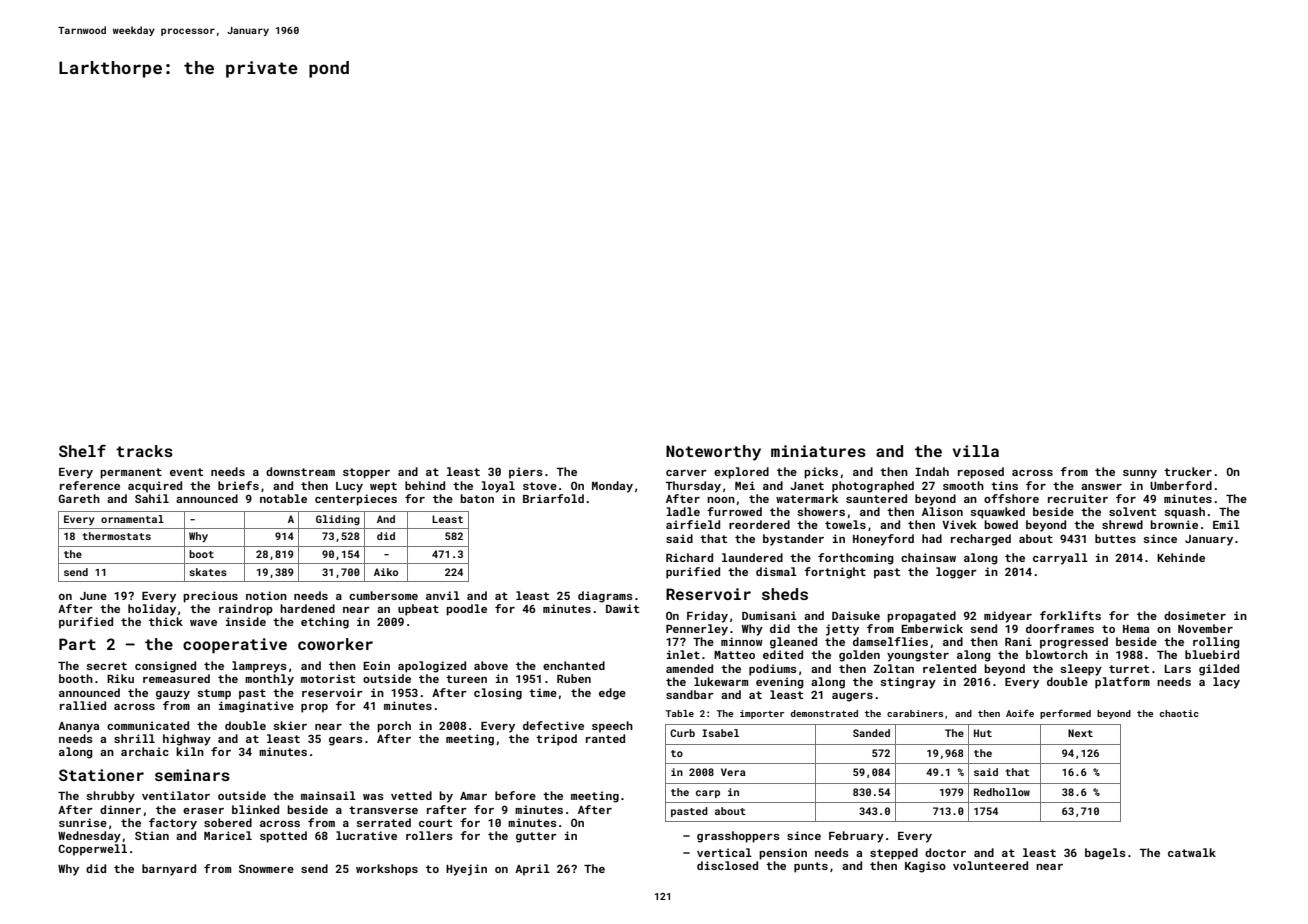 Image resolution: width=1308 pixels, height=924 pixels. What do you see at coordinates (733, 772) in the page?
I see `Vera` at bounding box center [733, 772].
